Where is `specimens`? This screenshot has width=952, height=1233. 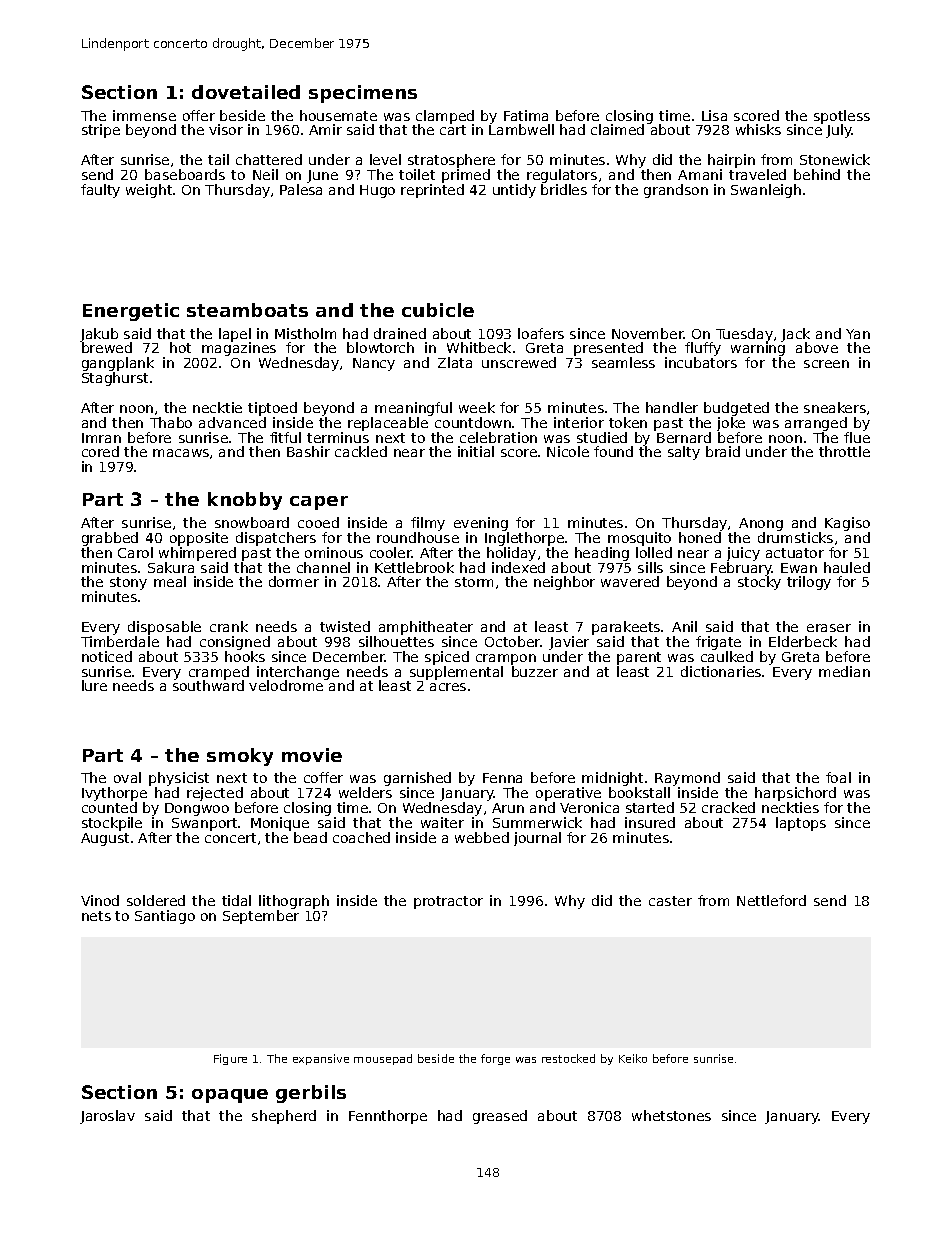 specimens is located at coordinates (363, 94).
